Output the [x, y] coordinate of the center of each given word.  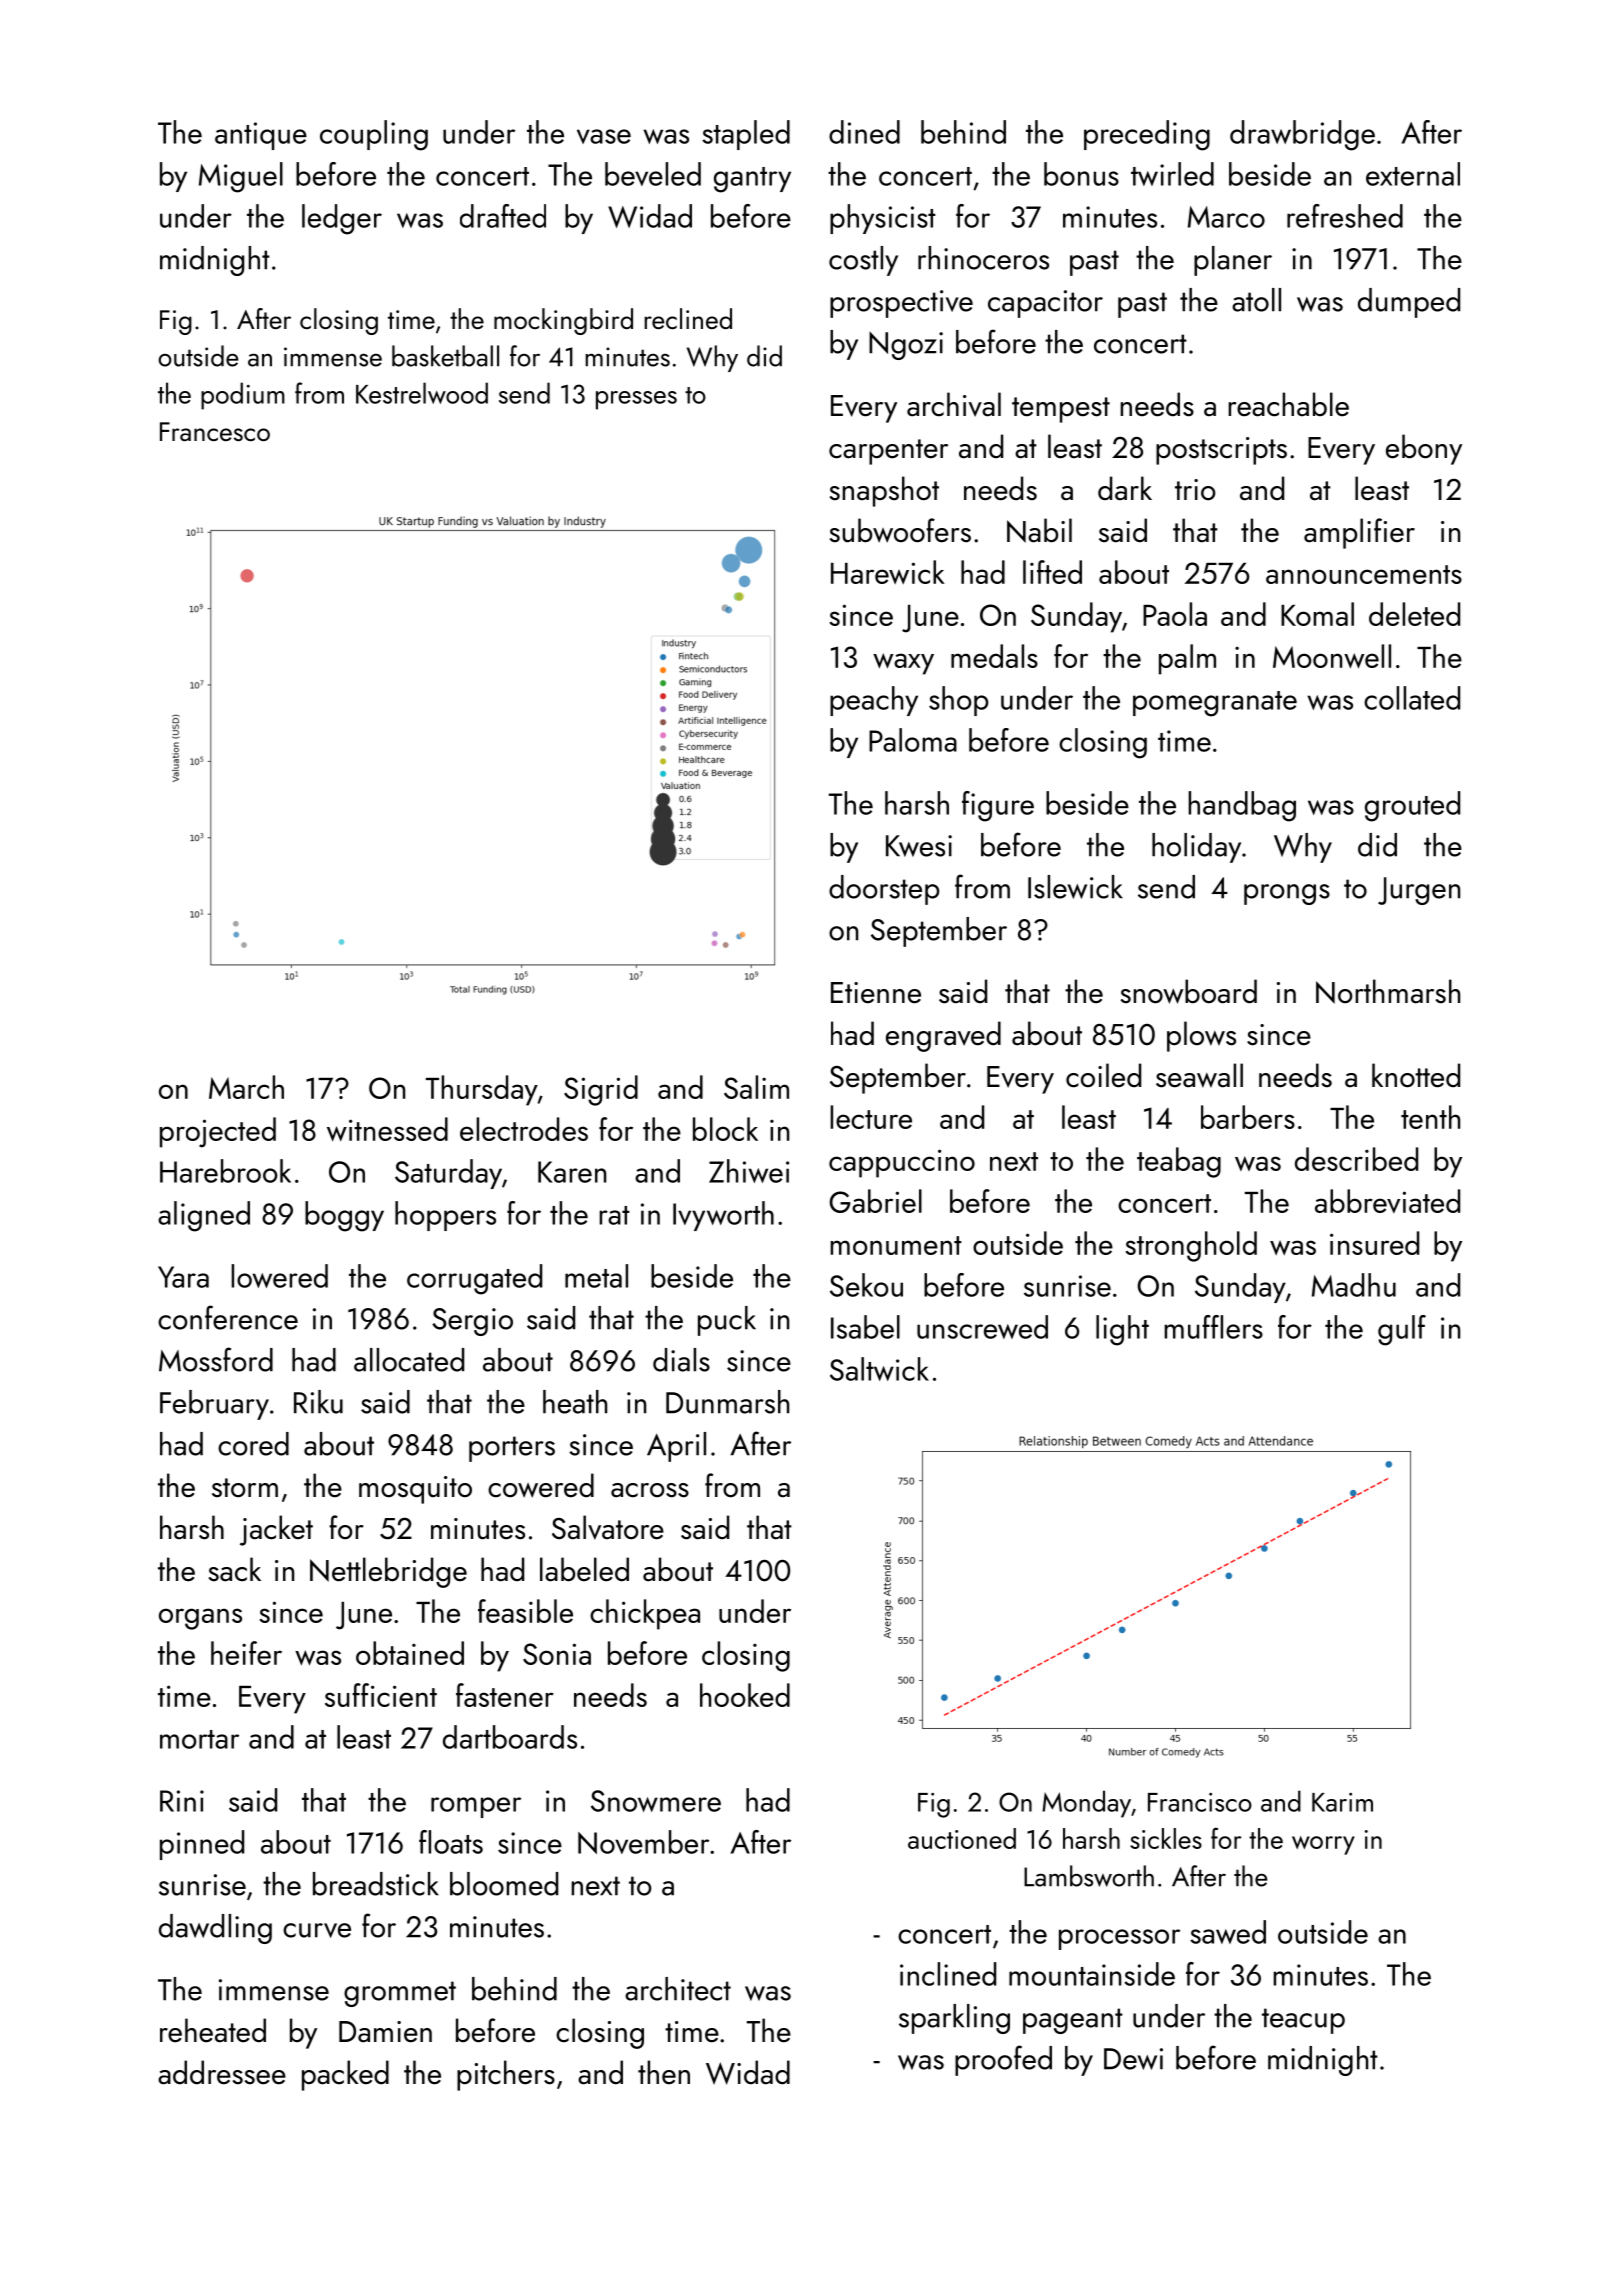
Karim [1342, 1802]
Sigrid [601, 1090]
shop [958, 701]
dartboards [510, 1737]
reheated [213, 2030]
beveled [653, 174]
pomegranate [1215, 704]
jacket [276, 1530]
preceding [1147, 135]
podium [243, 396]
